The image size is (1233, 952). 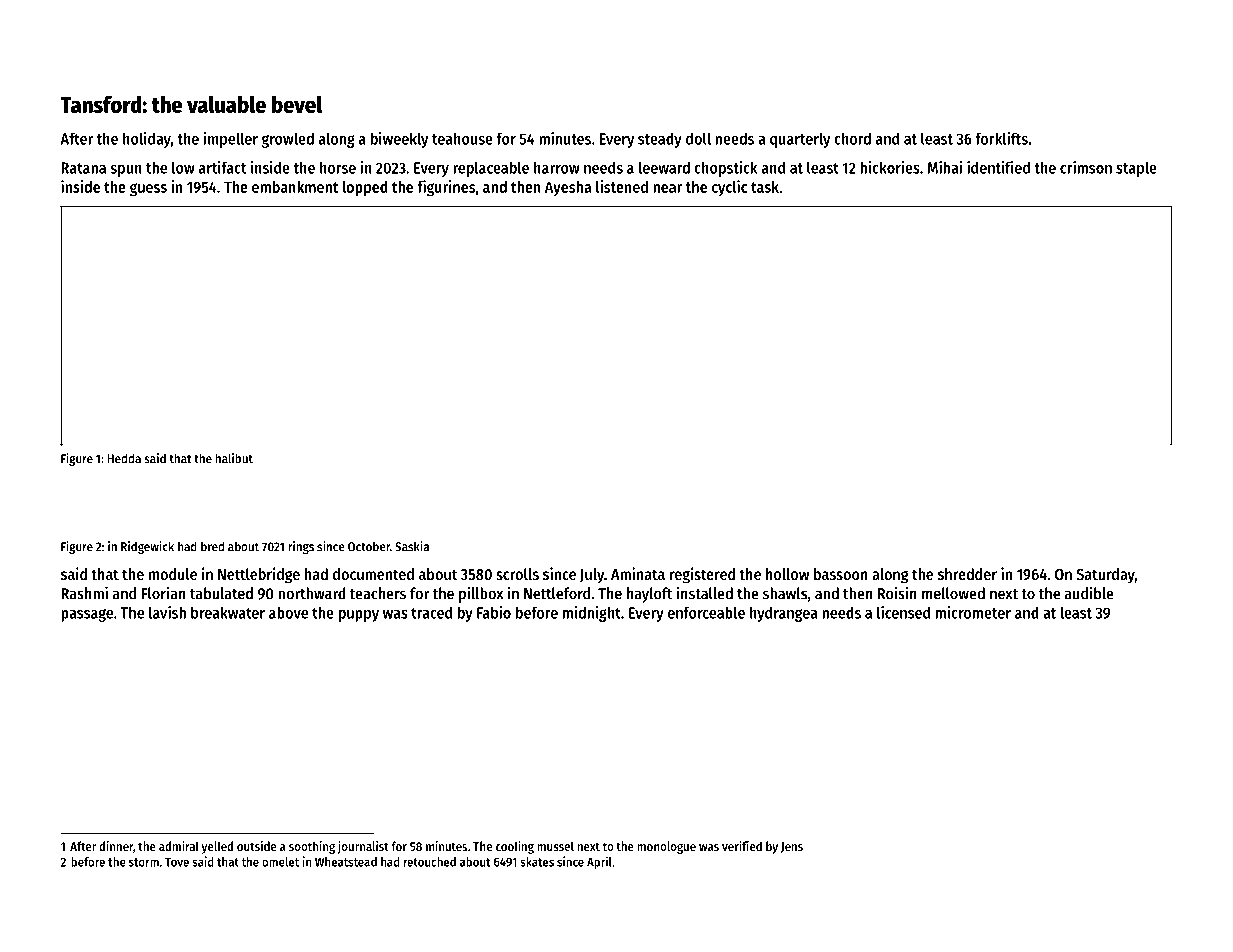 What do you see at coordinates (765, 187) in the page?
I see `task` at bounding box center [765, 187].
